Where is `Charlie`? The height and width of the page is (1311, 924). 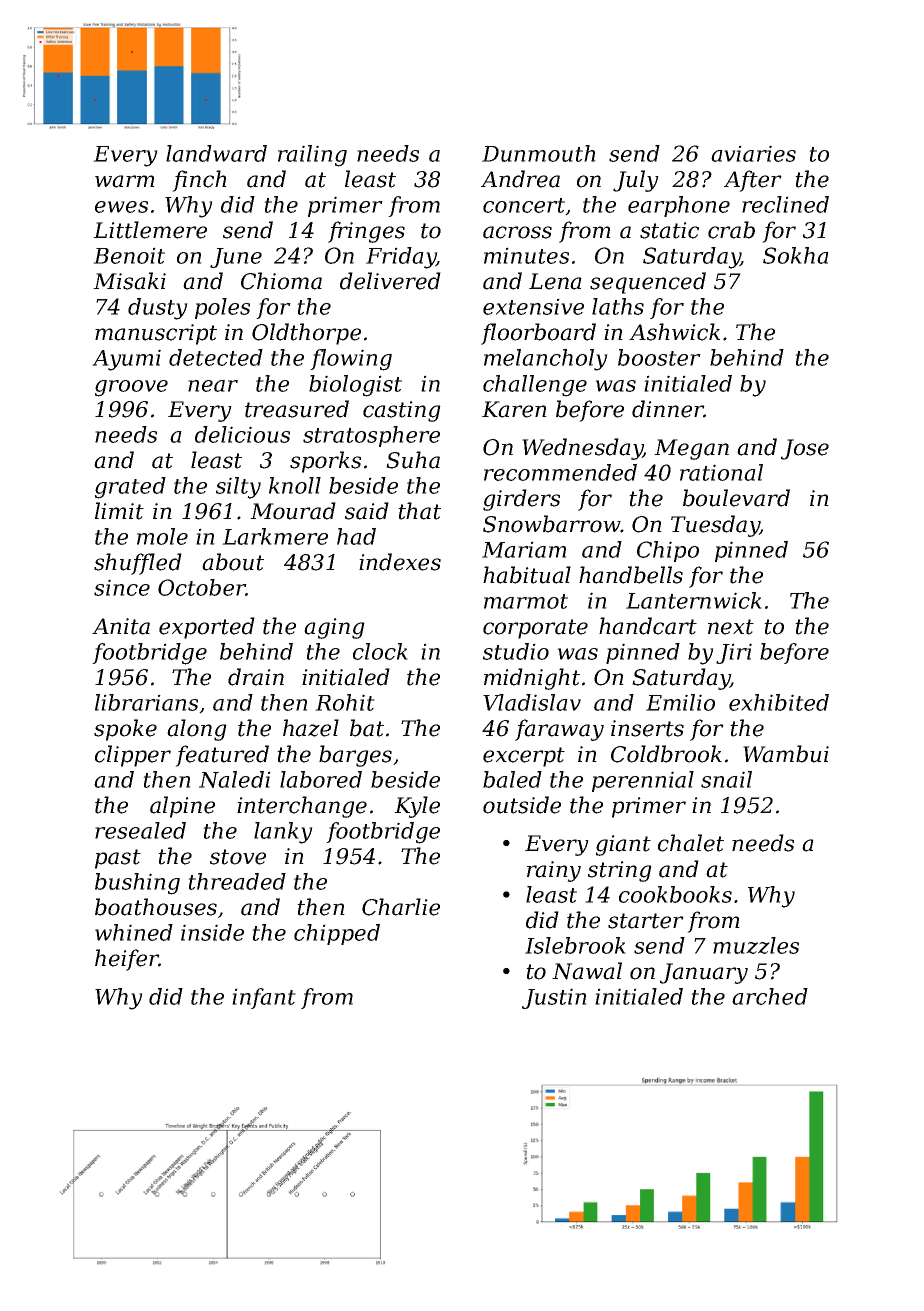
Charlie is located at coordinates (401, 907).
